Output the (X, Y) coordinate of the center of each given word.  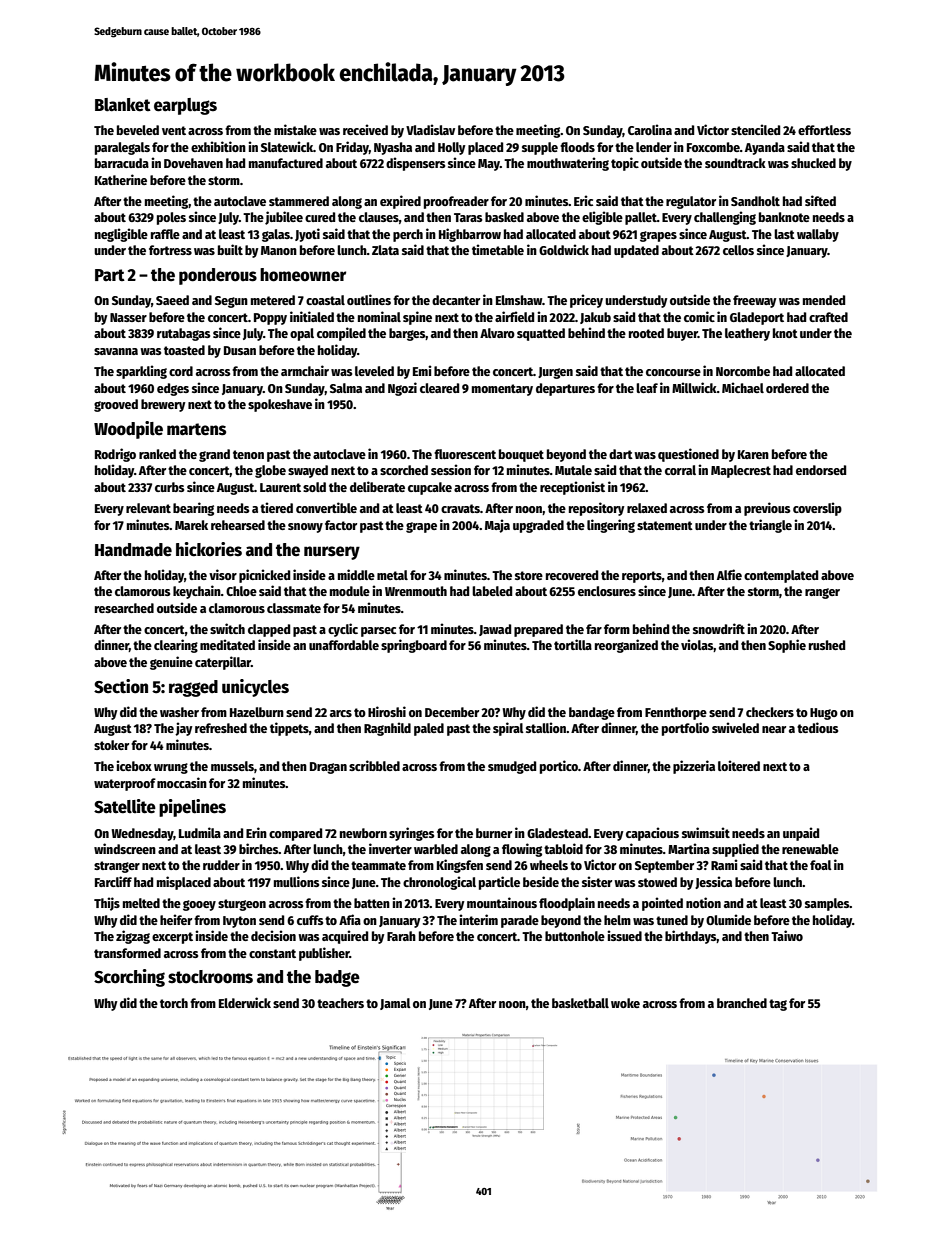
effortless (824, 130)
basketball (580, 1003)
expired (400, 202)
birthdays (691, 937)
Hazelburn (257, 712)
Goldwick (564, 249)
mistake (295, 129)
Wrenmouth (416, 591)
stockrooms (210, 977)
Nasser (128, 317)
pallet (641, 218)
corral (680, 470)
